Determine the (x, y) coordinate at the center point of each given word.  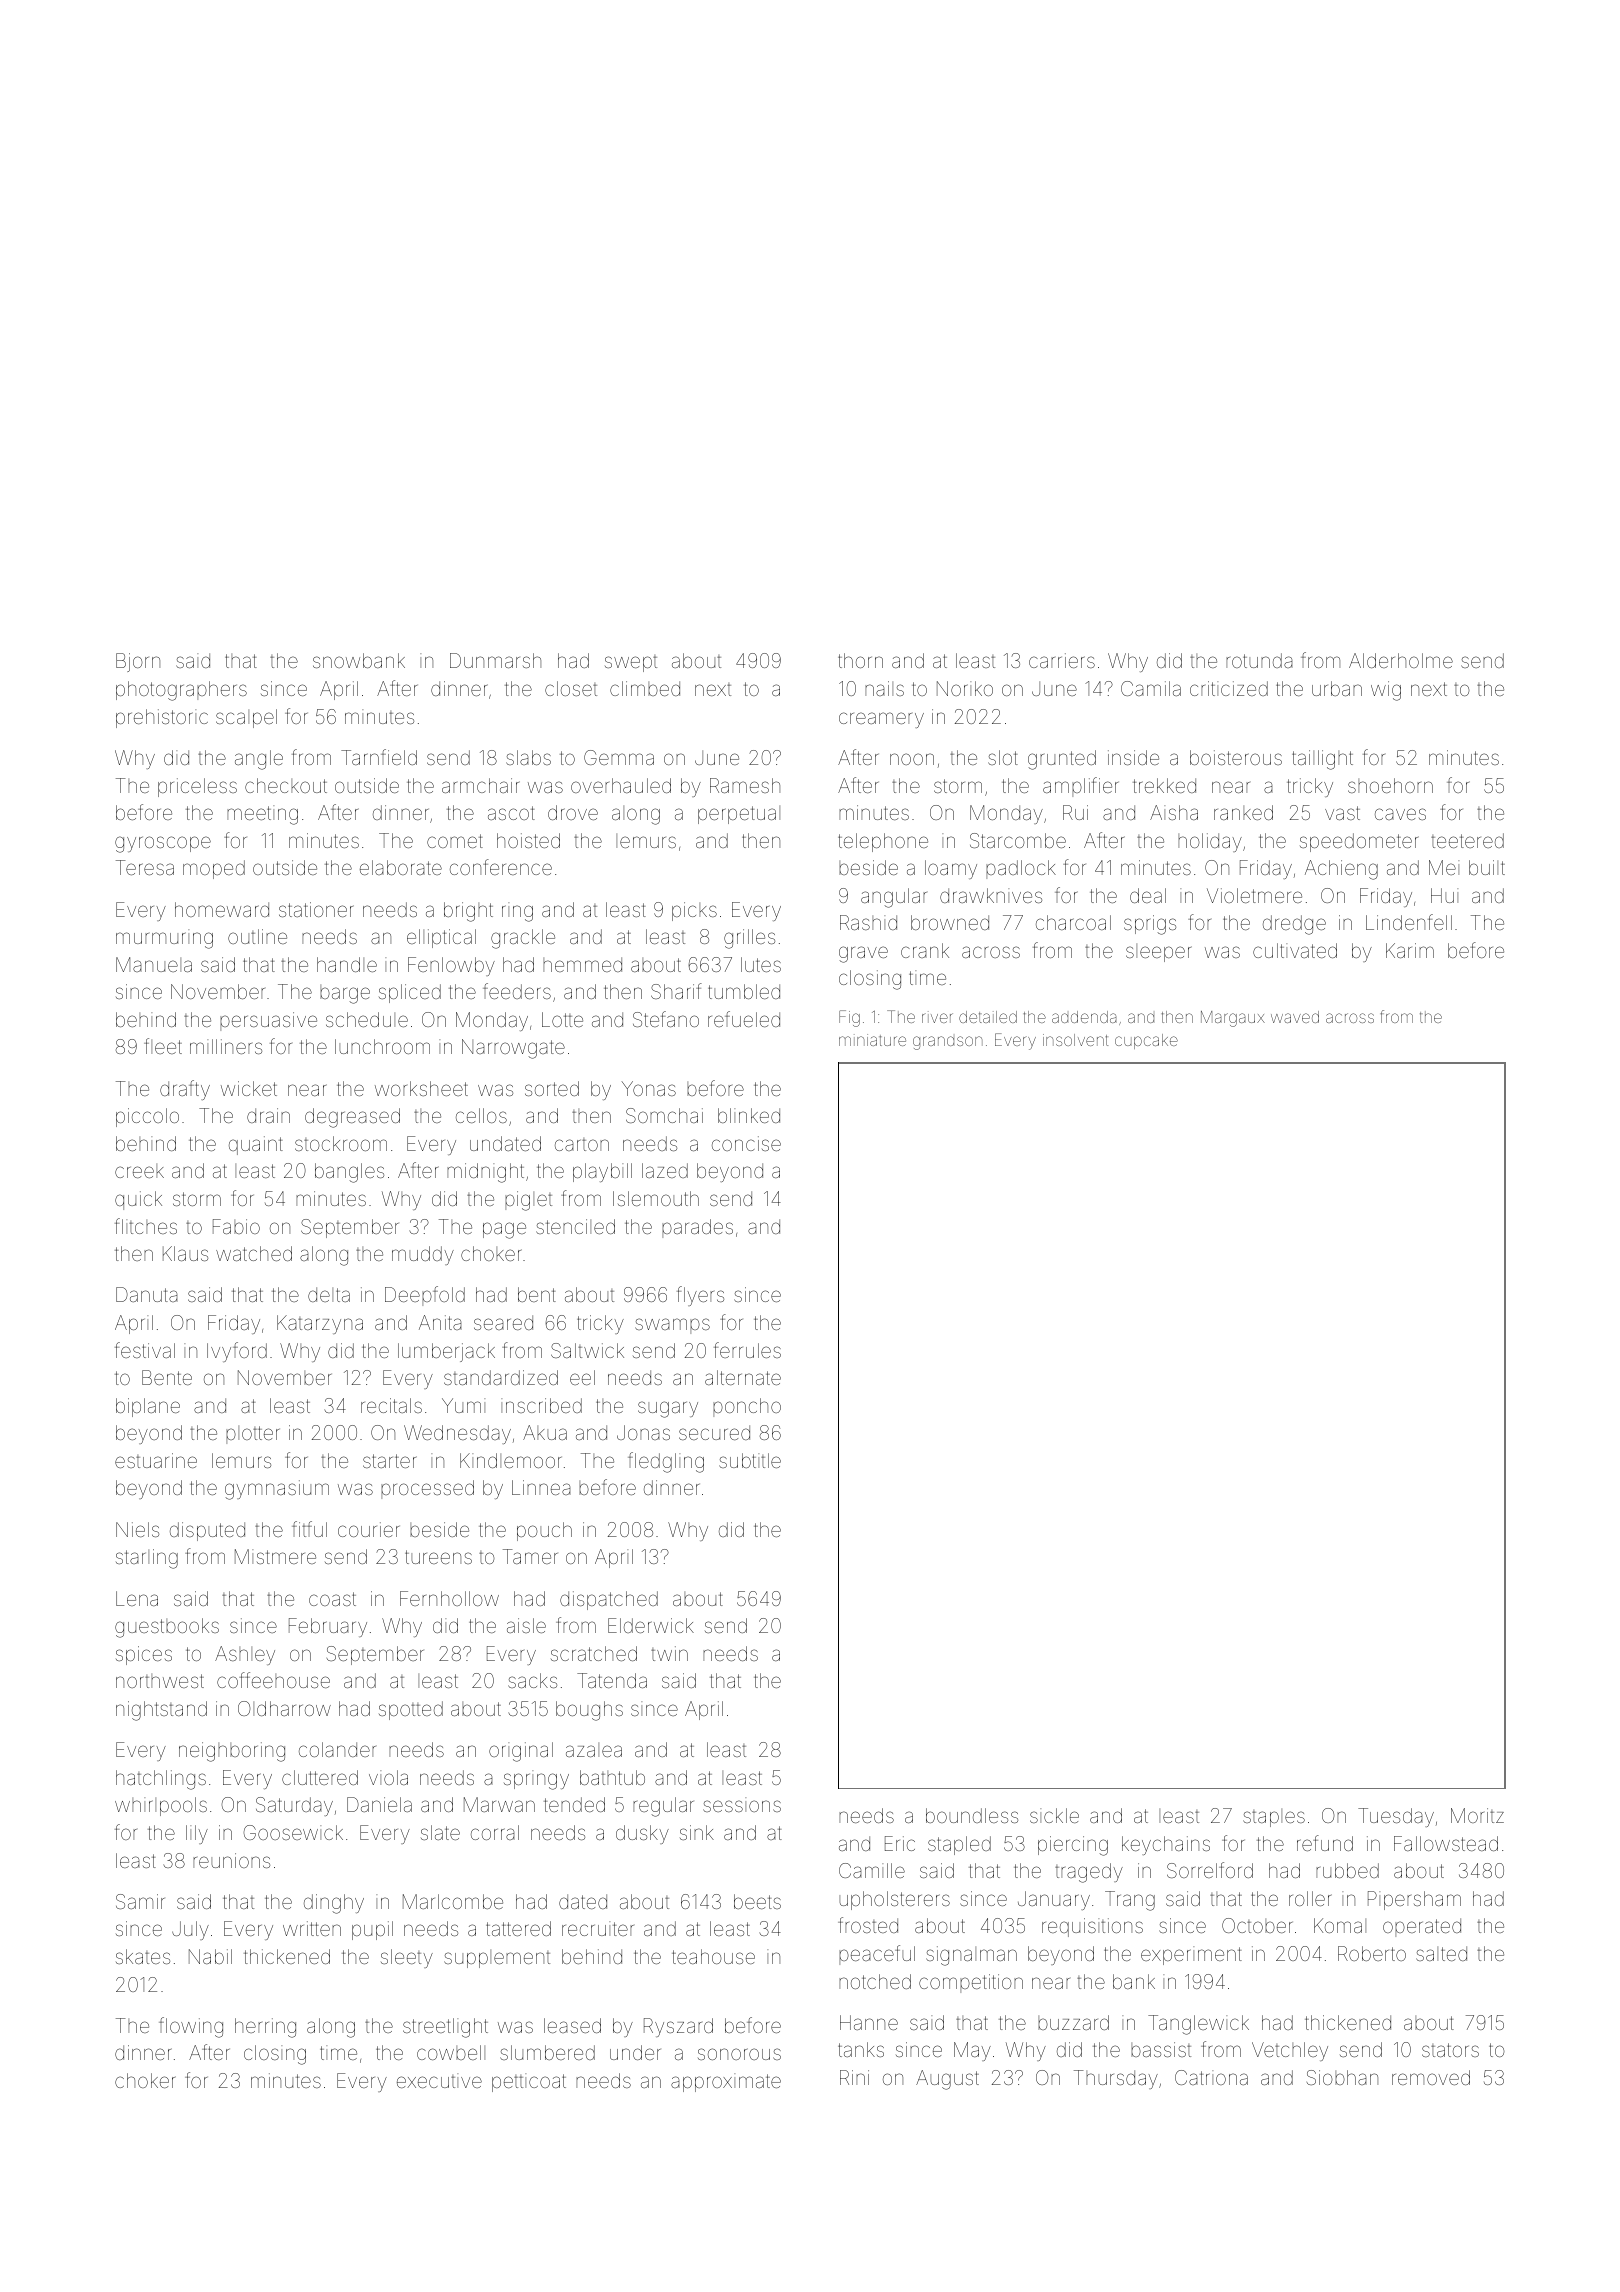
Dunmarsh (495, 660)
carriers (1062, 660)
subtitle (750, 1460)
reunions (231, 1860)
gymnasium (277, 1490)
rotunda (1259, 660)
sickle (1054, 1815)
